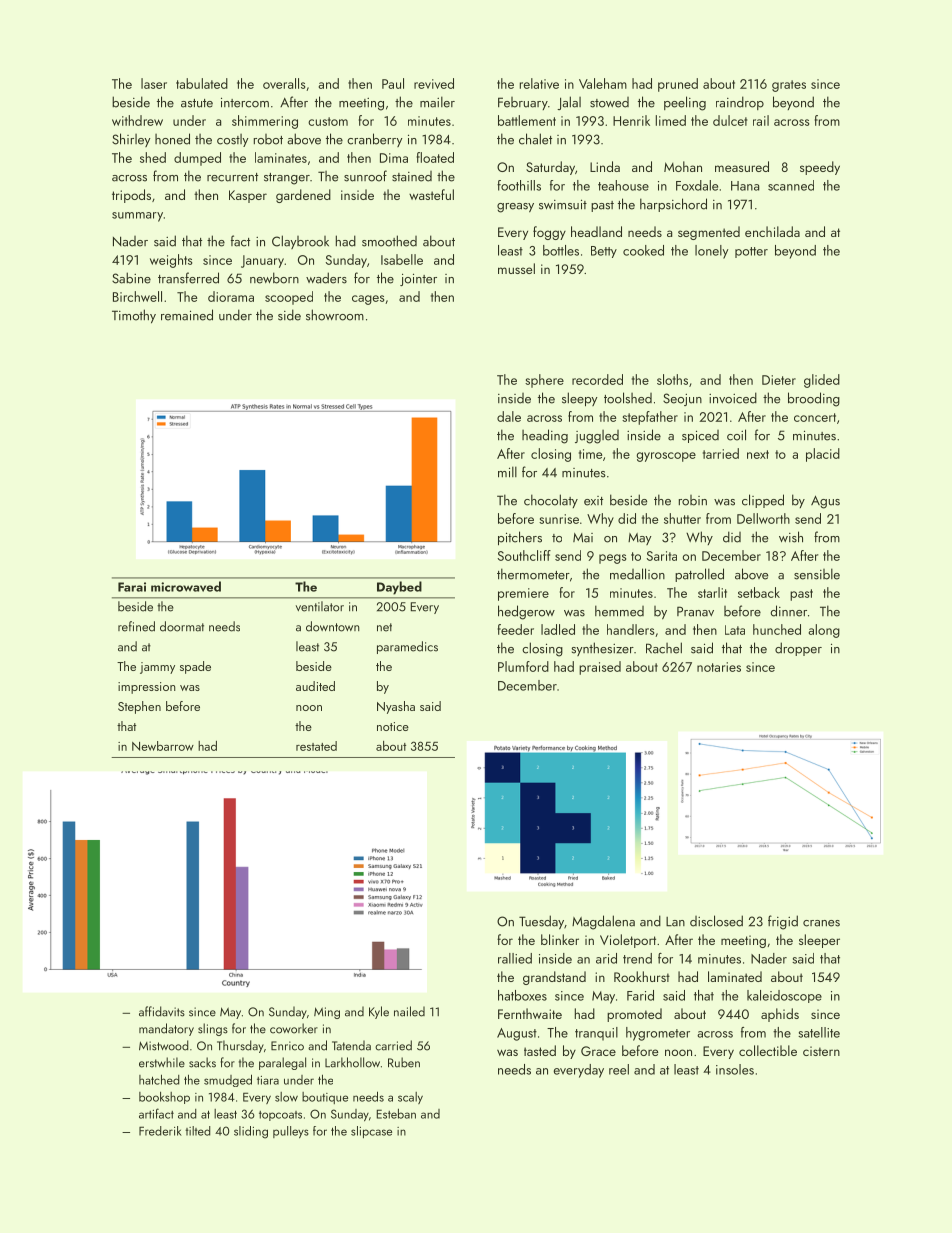 The image size is (952, 1233). Describe the element at coordinates (202, 83) in the page. I see `tabulated` at that location.
